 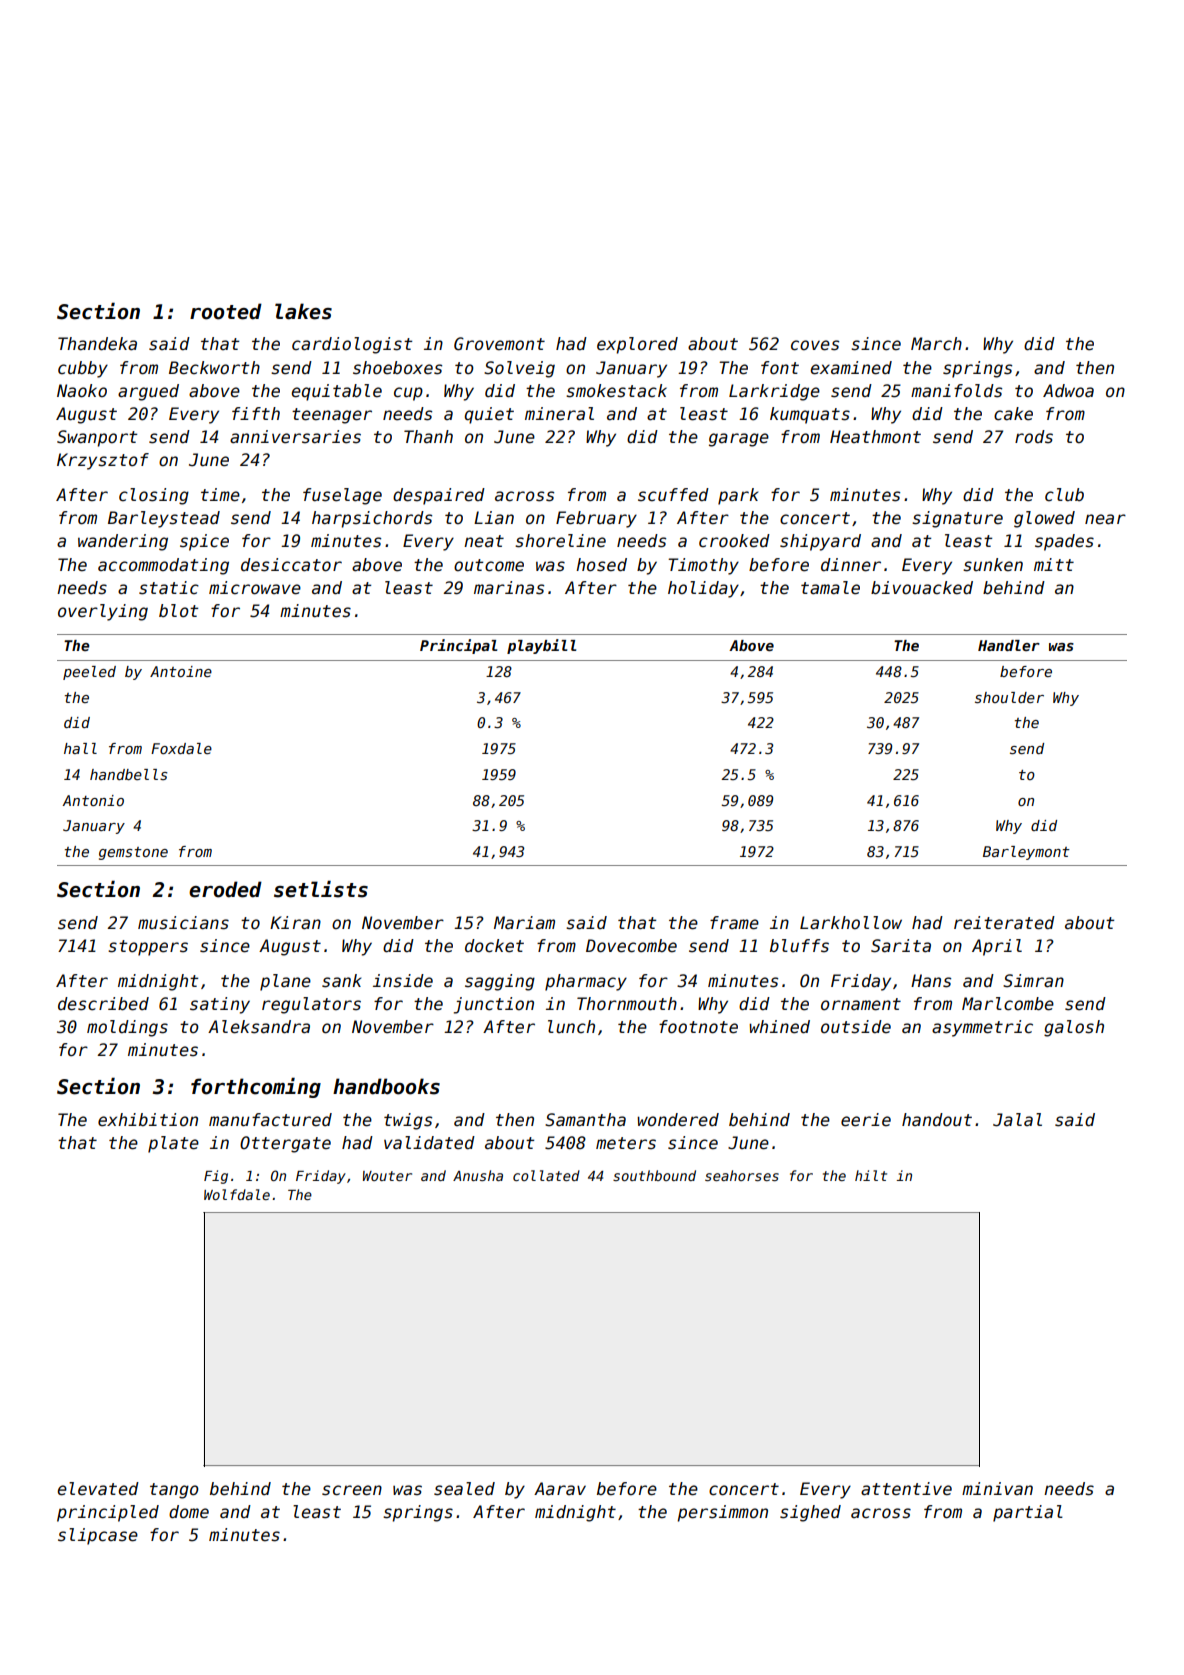 What do you see at coordinates (861, 1004) in the image?
I see `ornament` at bounding box center [861, 1004].
